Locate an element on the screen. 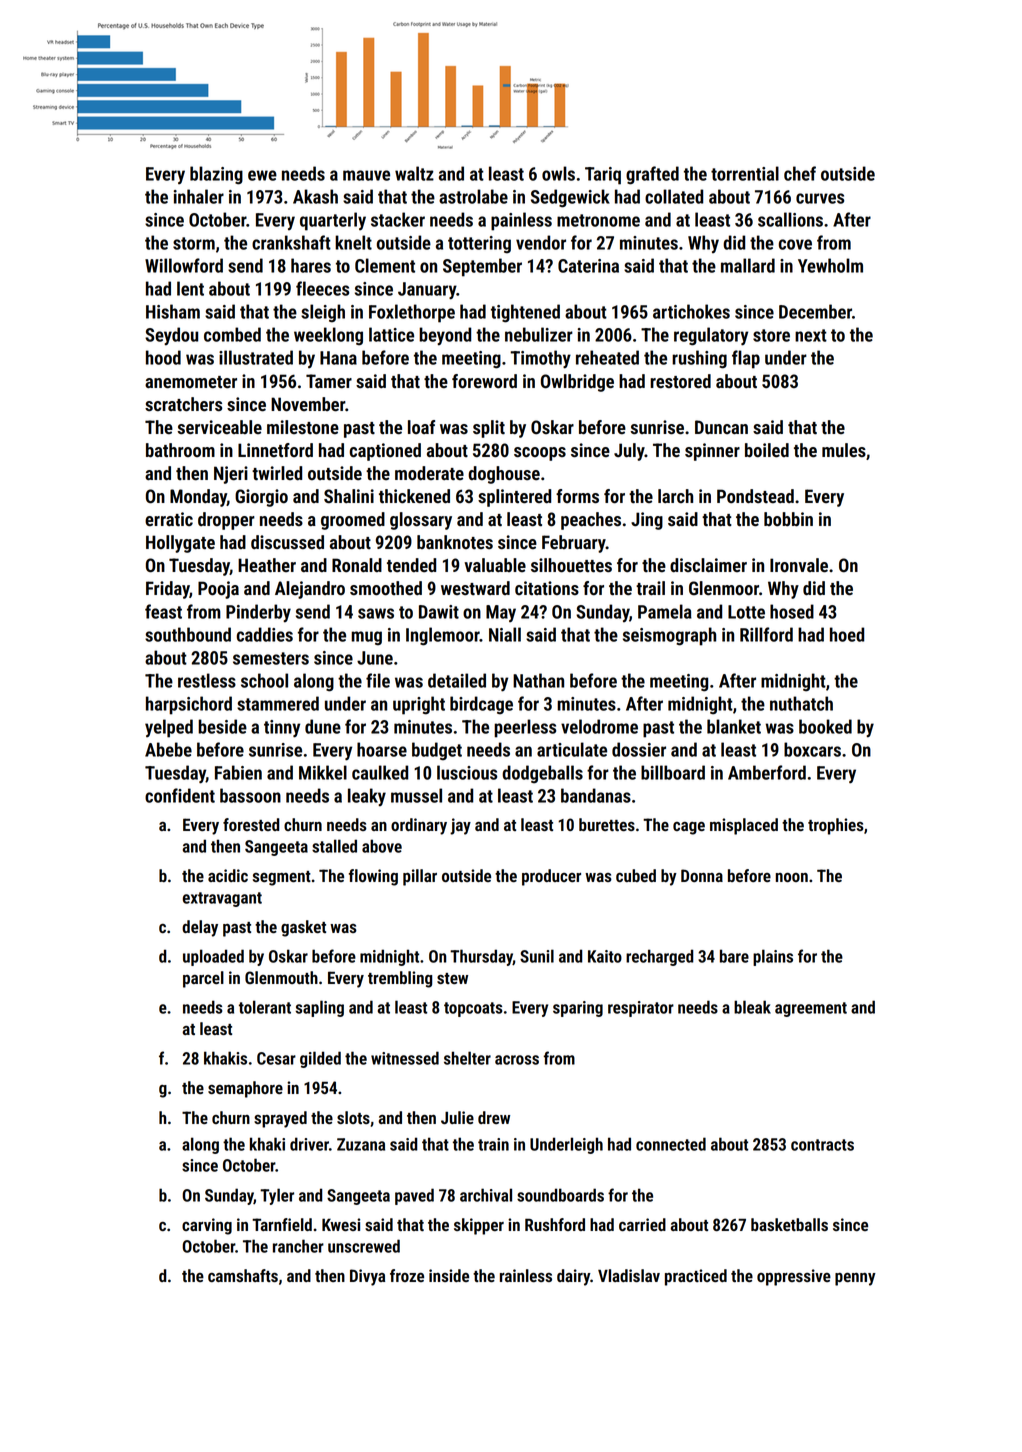  uploaded is located at coordinates (213, 957).
